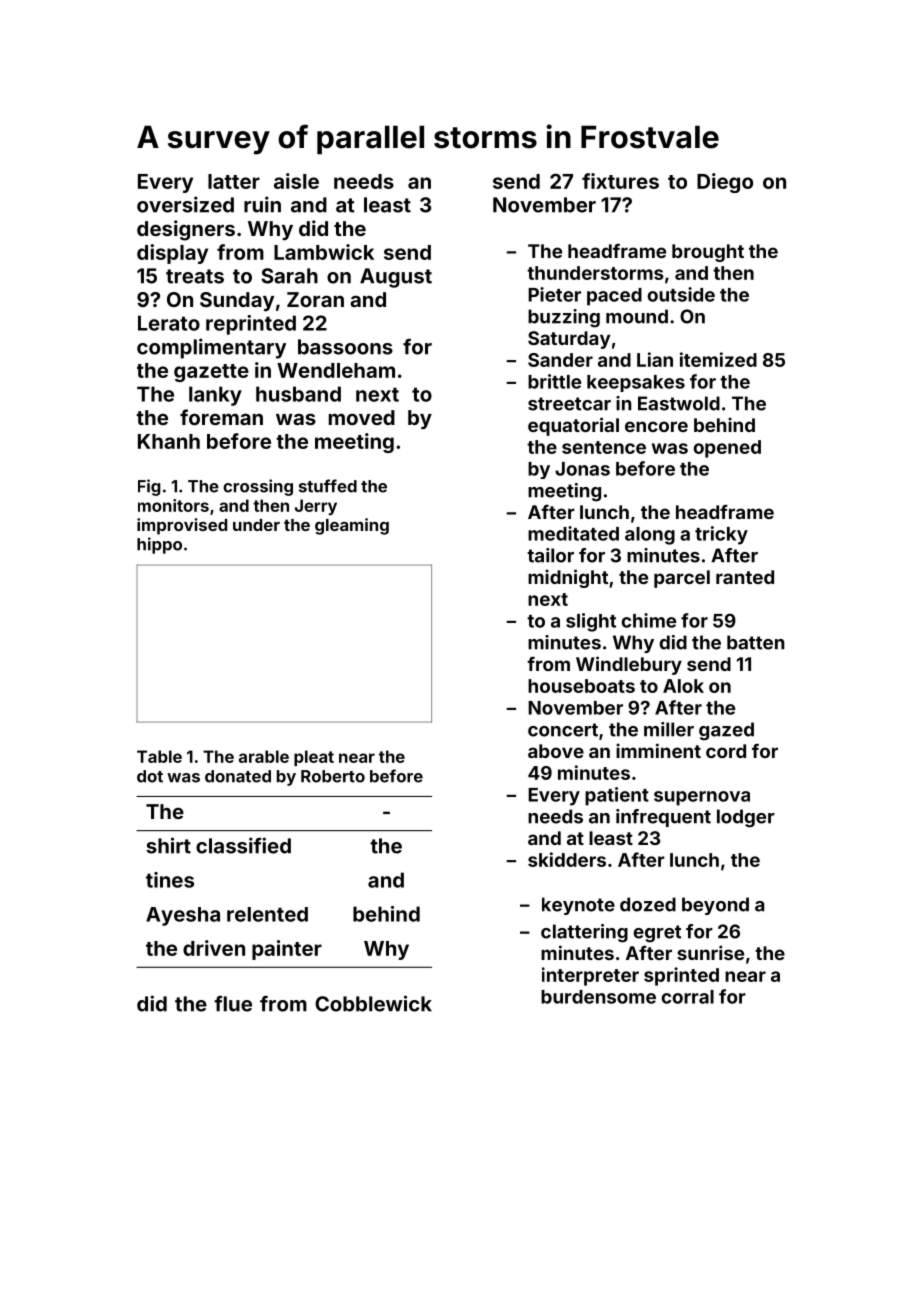  What do you see at coordinates (262, 204) in the screenshot?
I see `ruin` at bounding box center [262, 204].
